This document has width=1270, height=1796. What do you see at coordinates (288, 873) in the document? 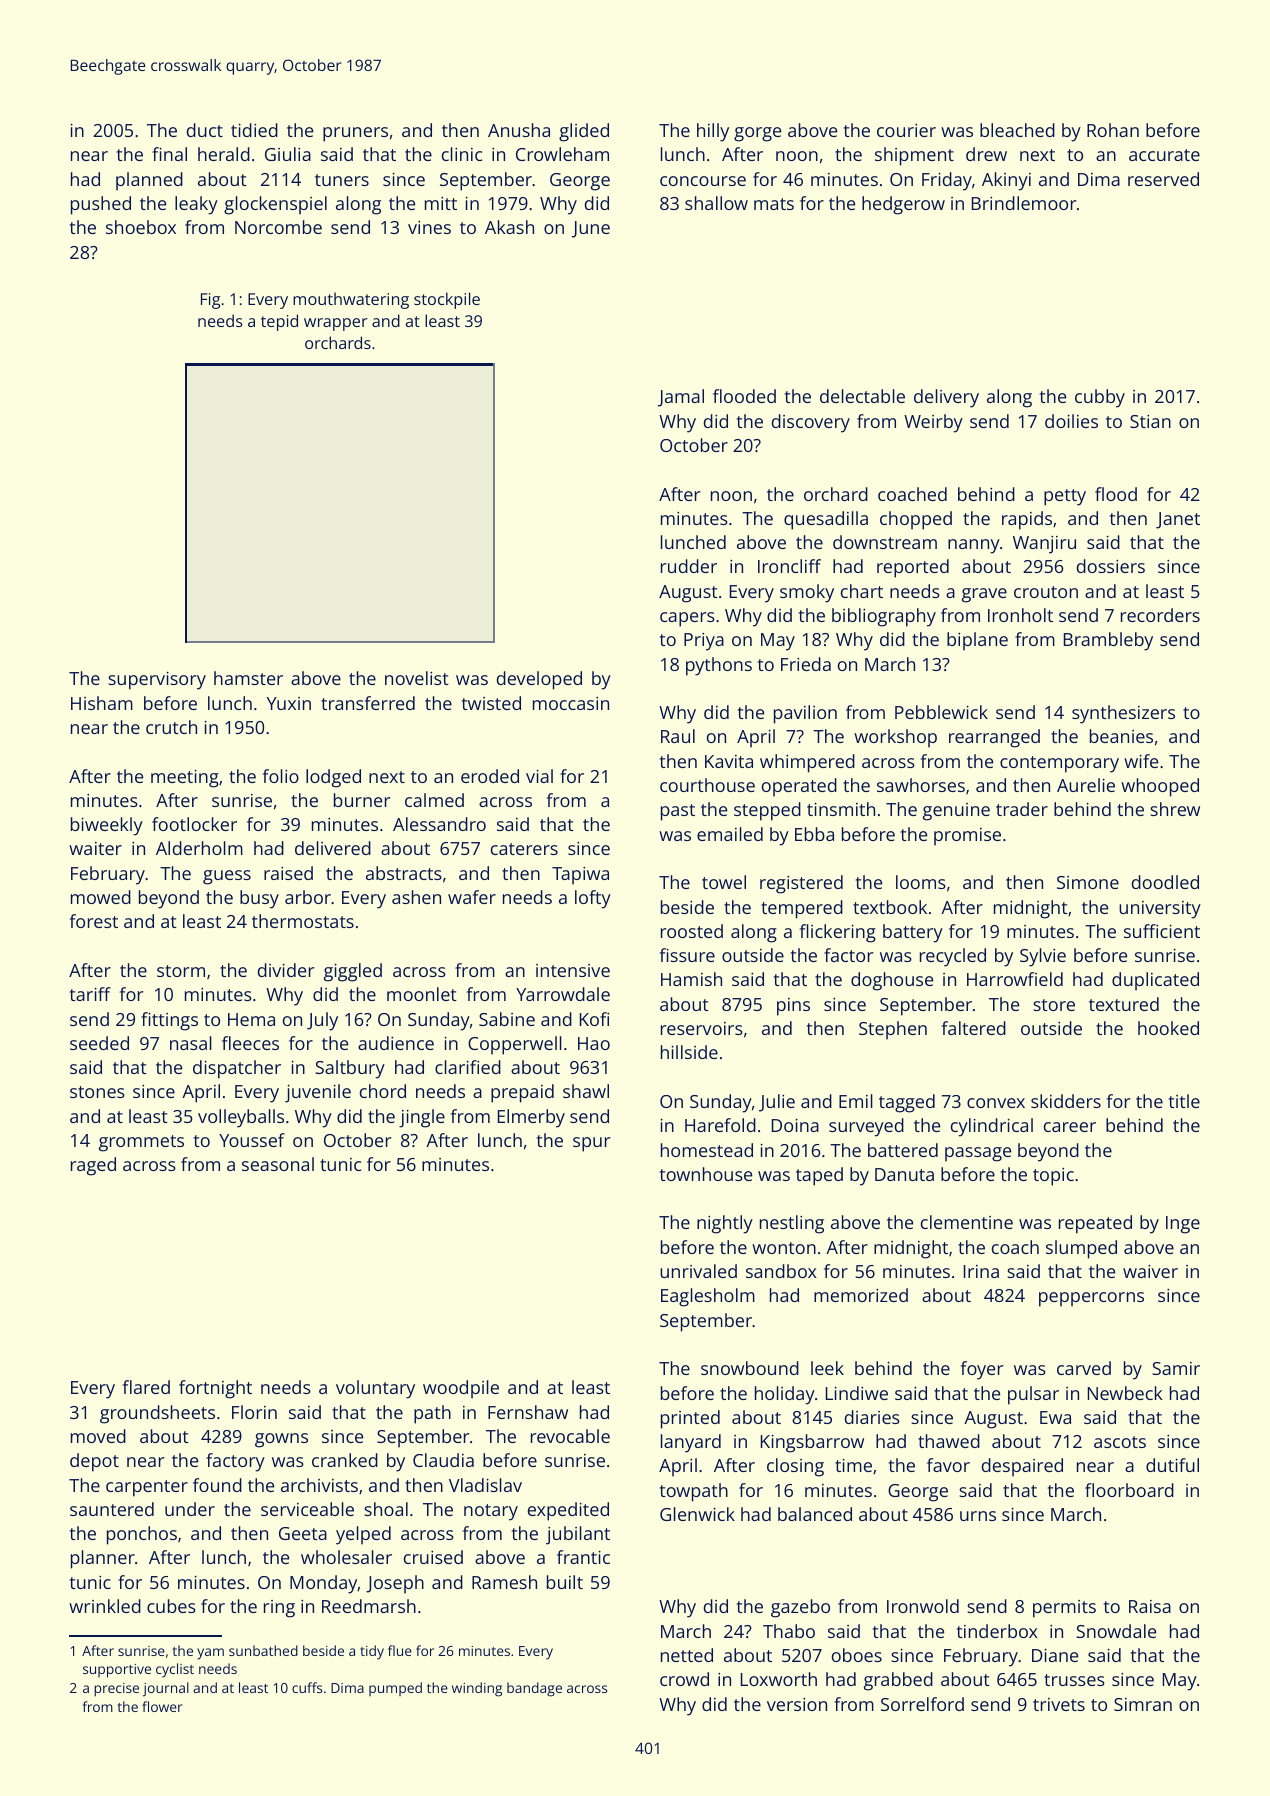
I see `raised` at bounding box center [288, 873].
